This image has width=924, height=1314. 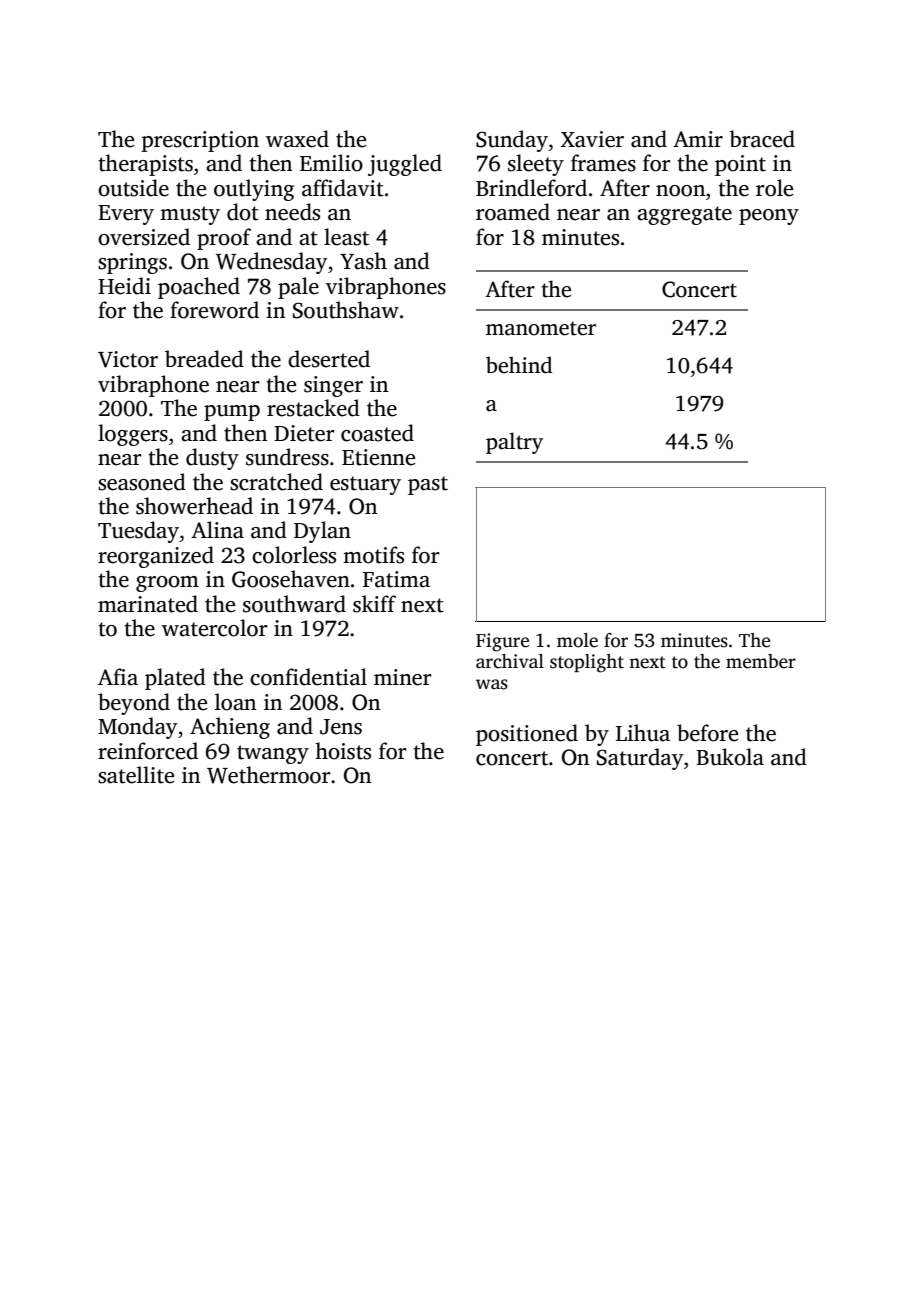 I want to click on Dieter, so click(x=304, y=433).
